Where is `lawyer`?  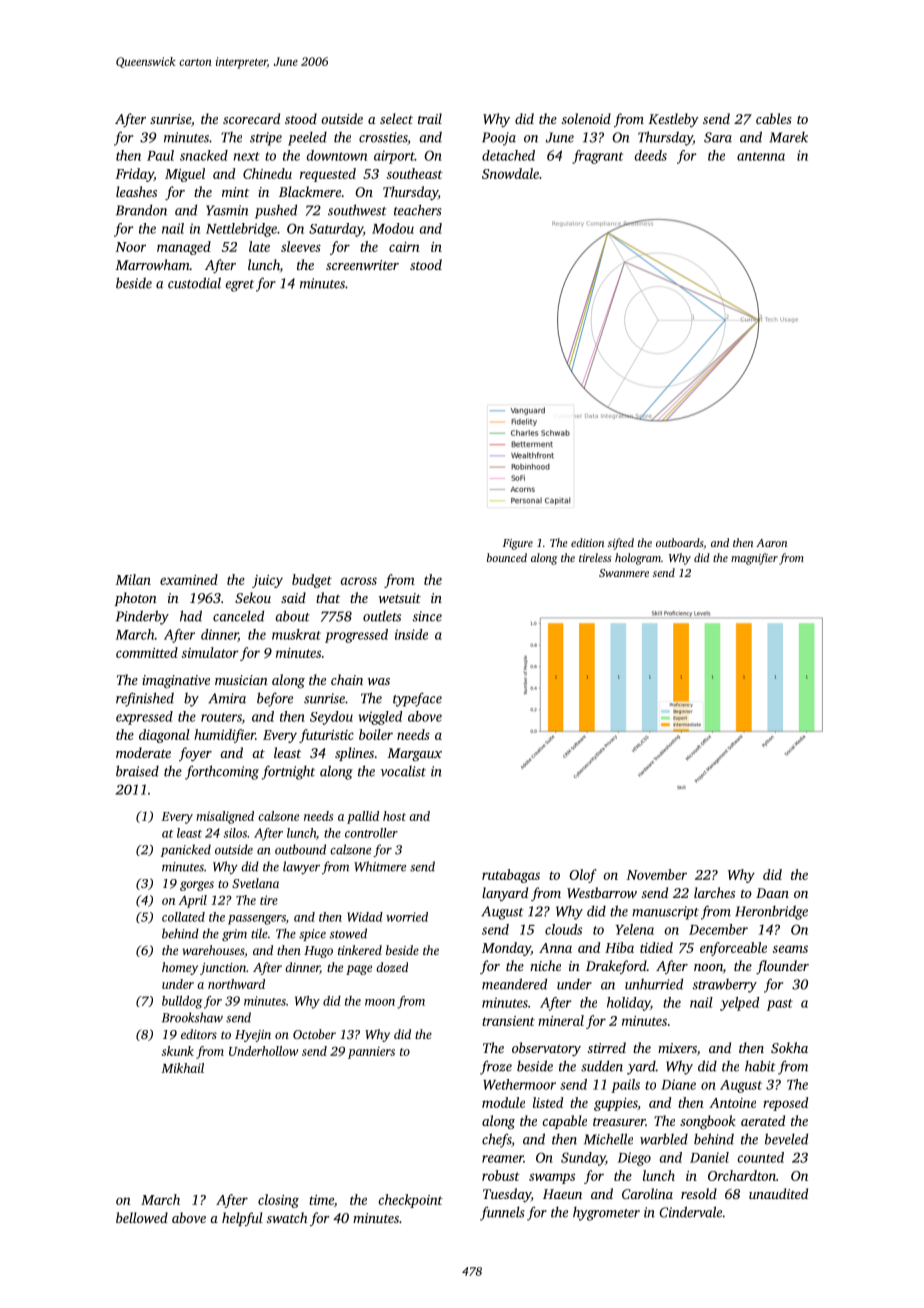
lawyer is located at coordinates (301, 867).
